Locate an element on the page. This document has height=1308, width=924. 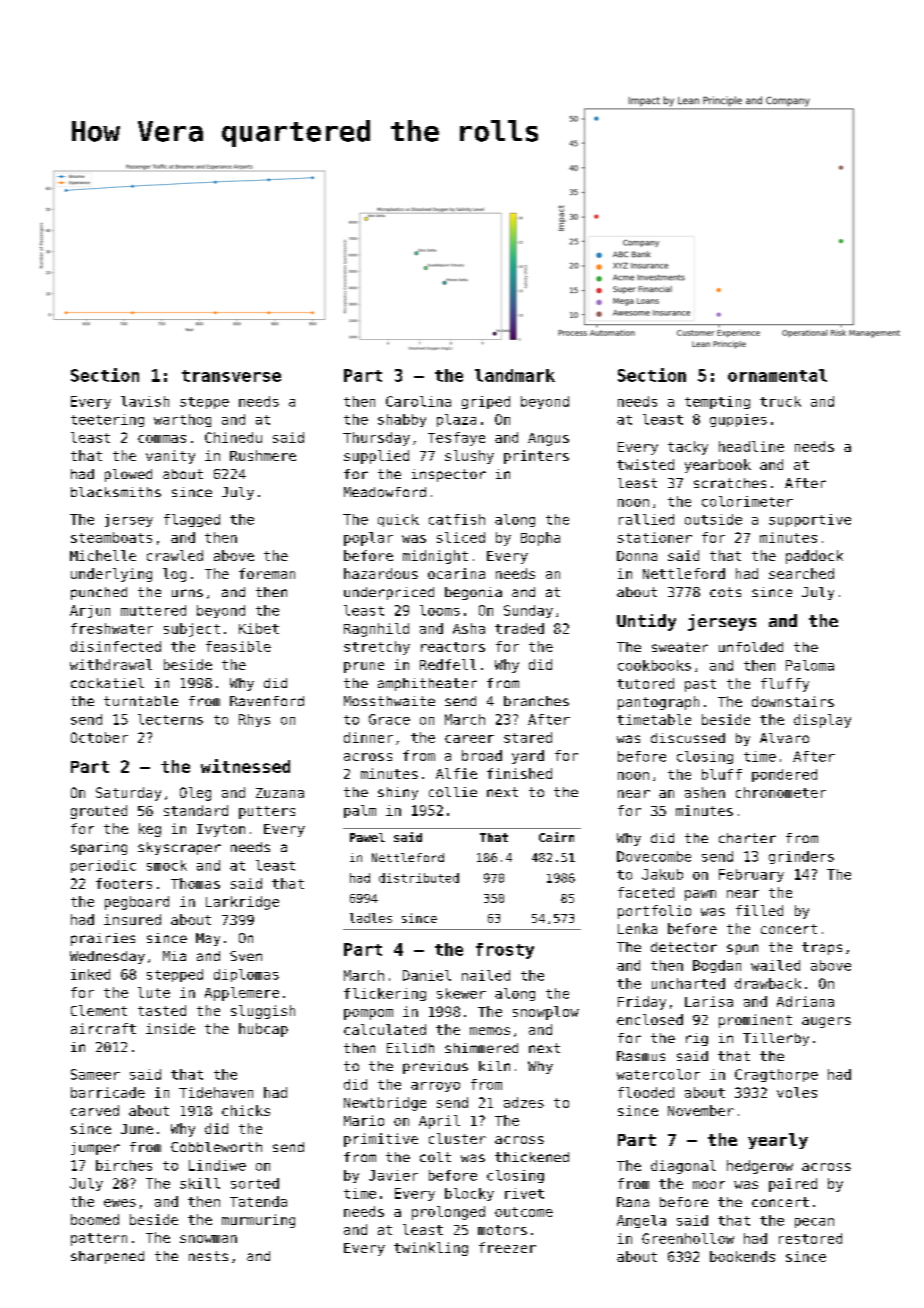
pondered is located at coordinates (784, 775).
